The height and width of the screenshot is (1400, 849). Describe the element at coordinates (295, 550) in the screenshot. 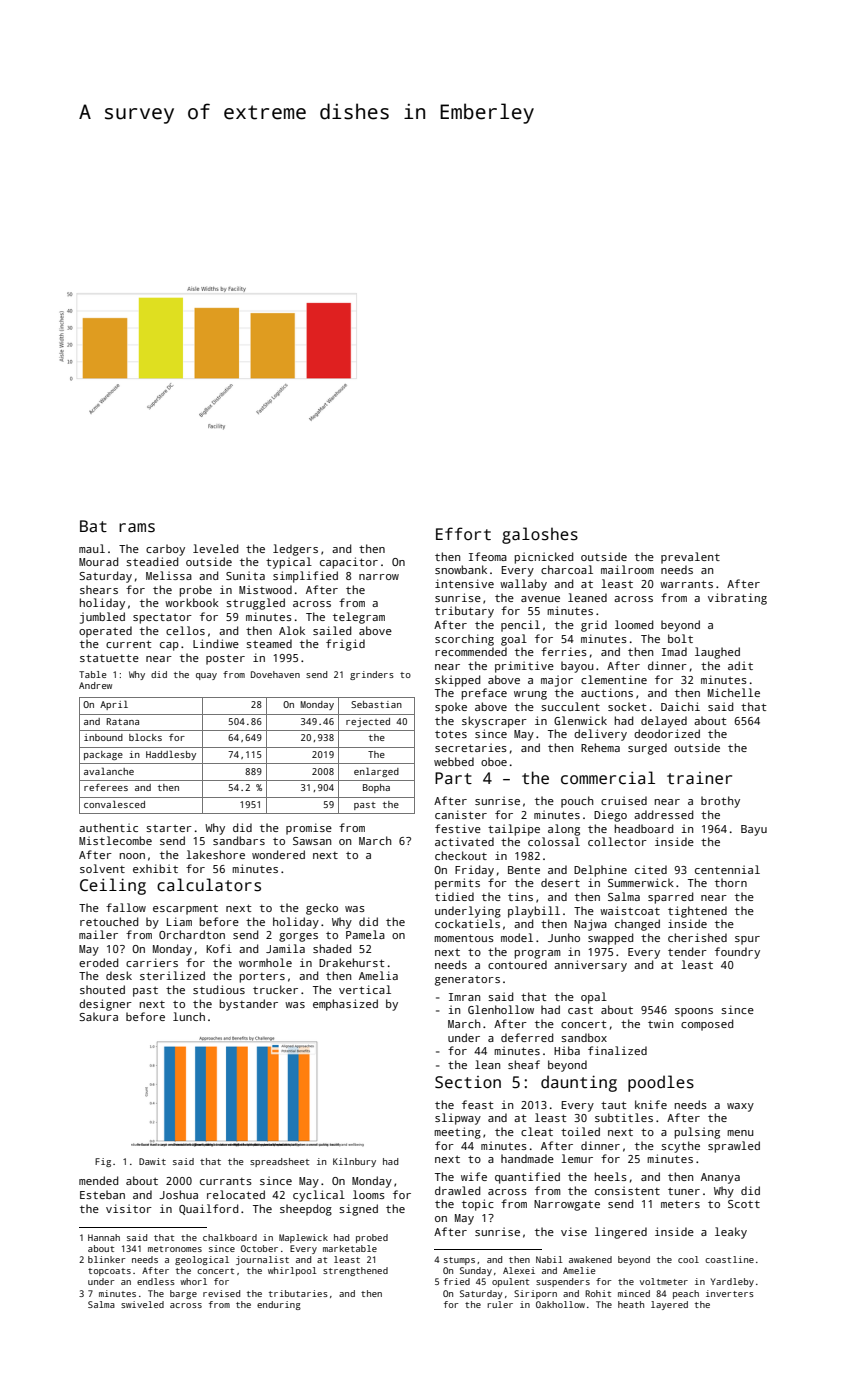

I see `ledgers` at that location.
